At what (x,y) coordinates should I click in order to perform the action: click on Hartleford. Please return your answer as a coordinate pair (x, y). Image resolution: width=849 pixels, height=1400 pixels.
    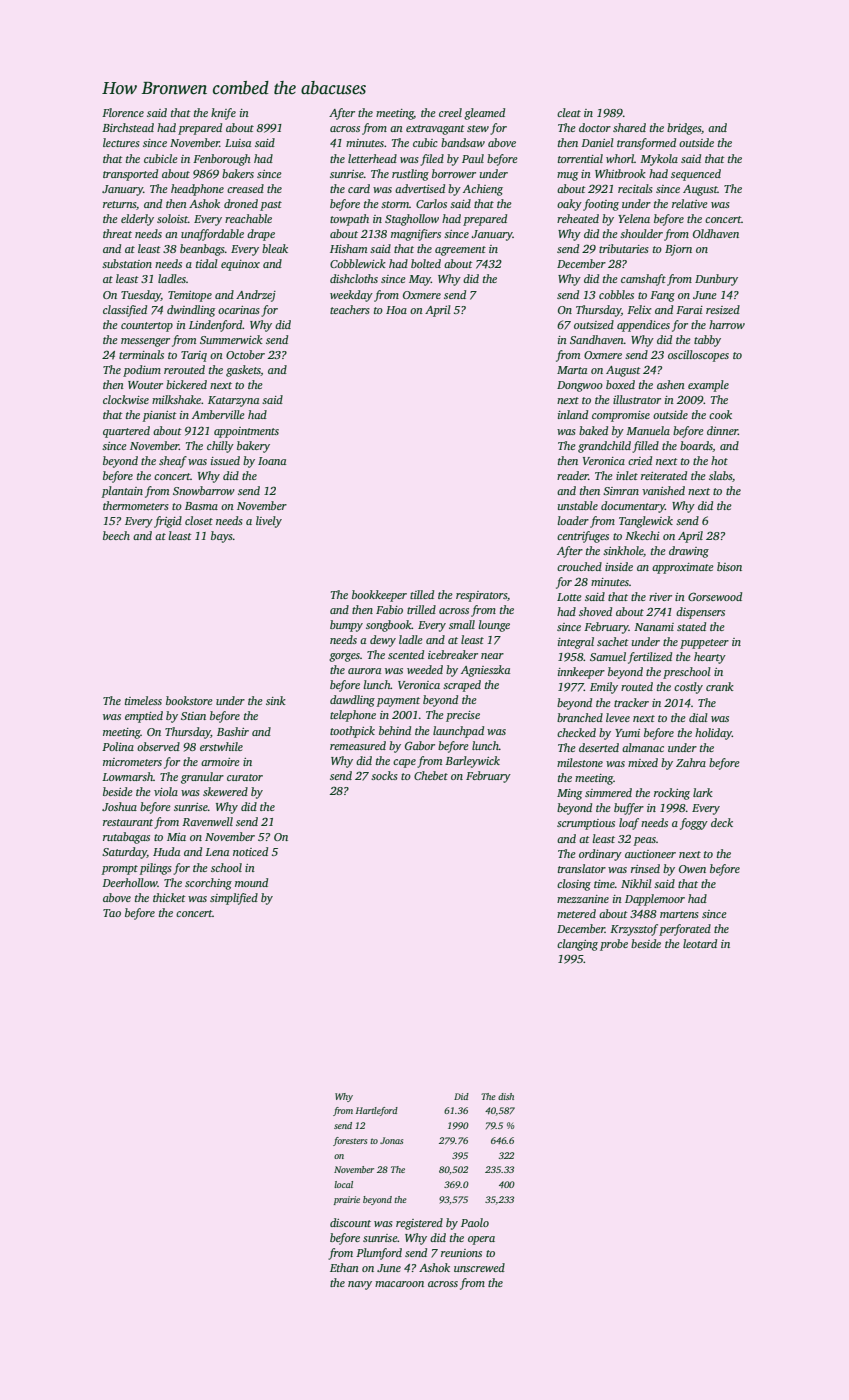
    Looking at the image, I should click on (377, 1111).
